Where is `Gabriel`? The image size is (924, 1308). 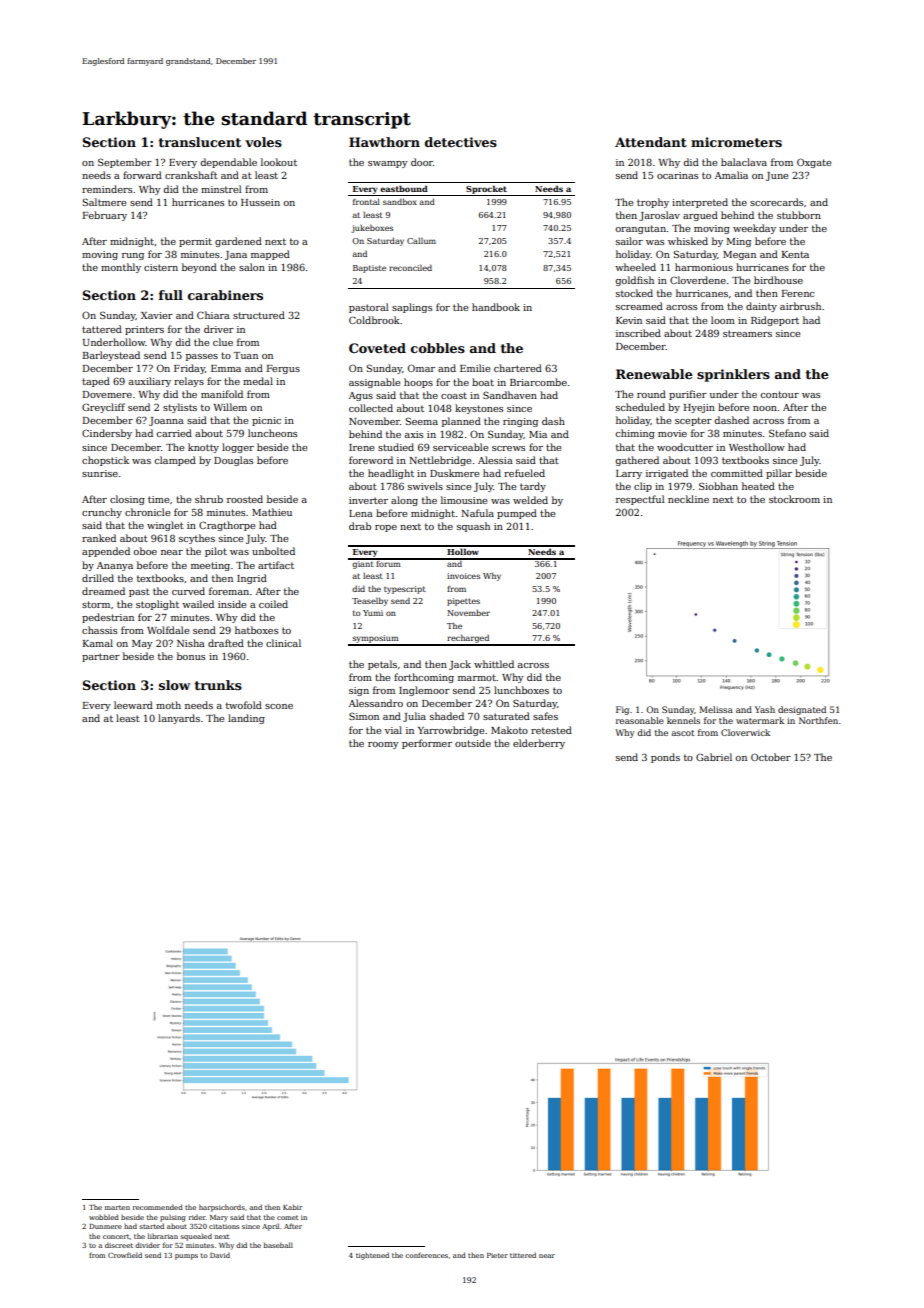 Gabriel is located at coordinates (714, 757).
